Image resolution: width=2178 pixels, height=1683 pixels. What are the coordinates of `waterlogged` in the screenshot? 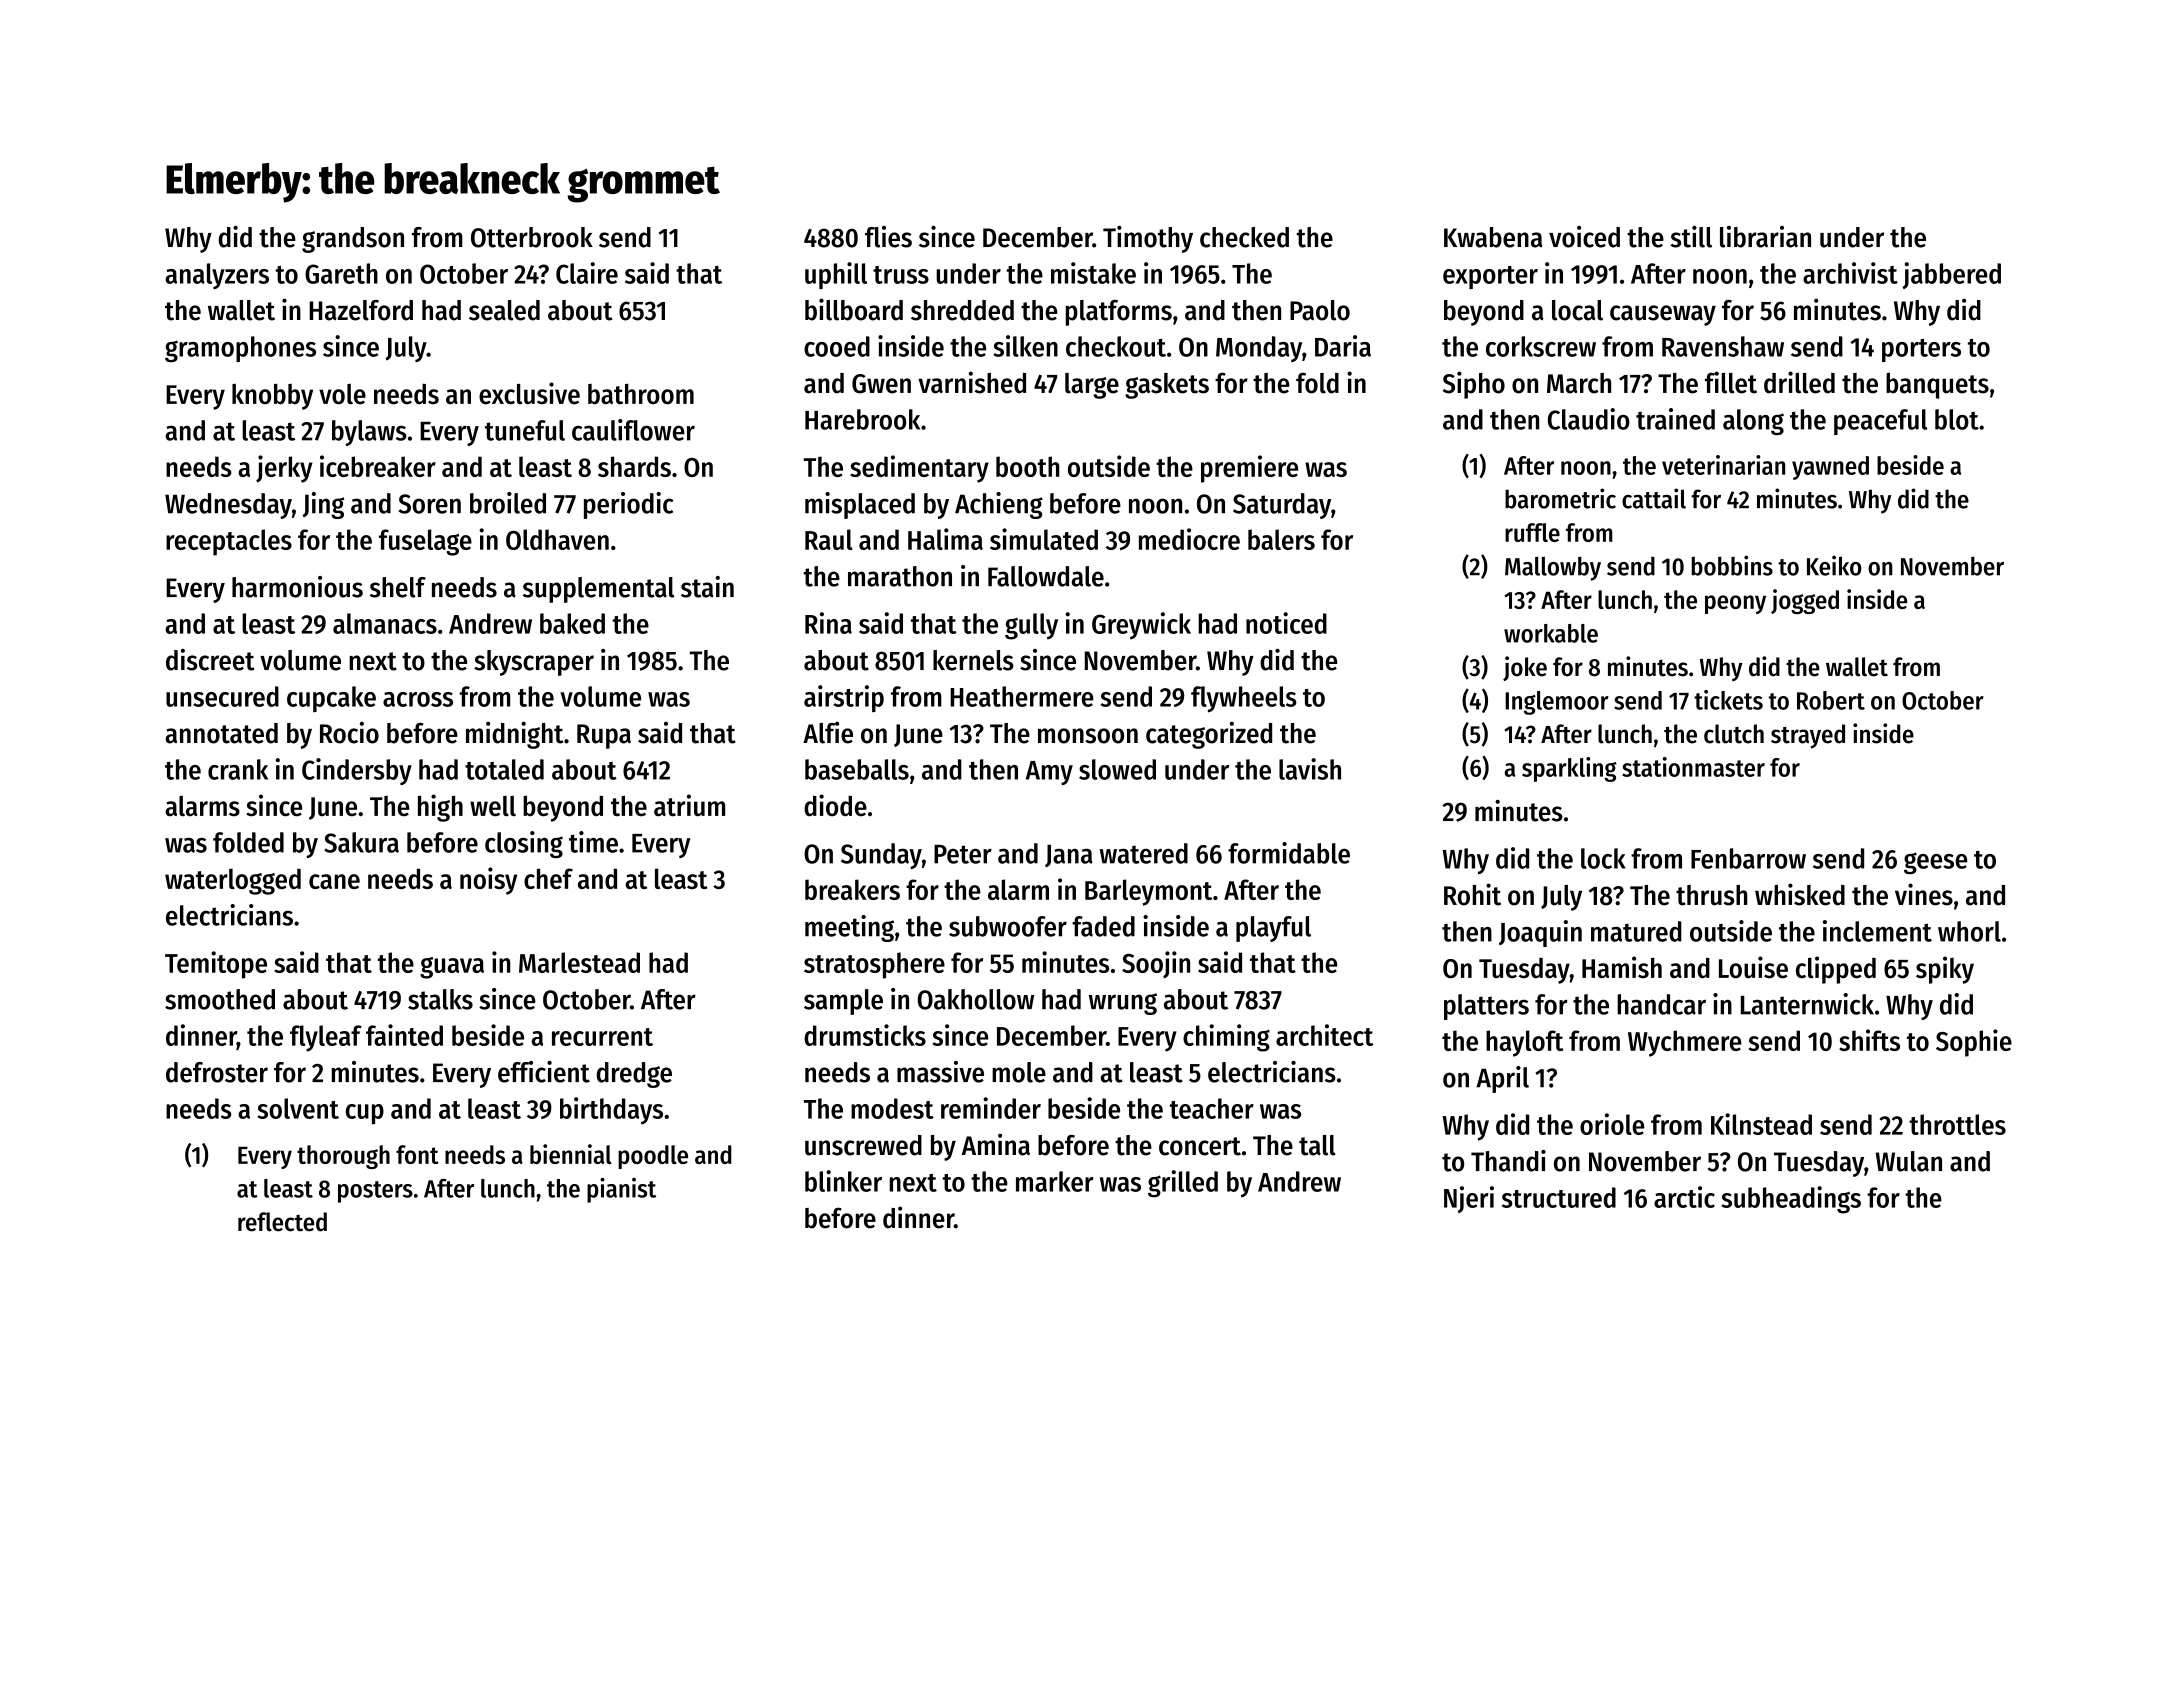 It's located at (233, 881).
